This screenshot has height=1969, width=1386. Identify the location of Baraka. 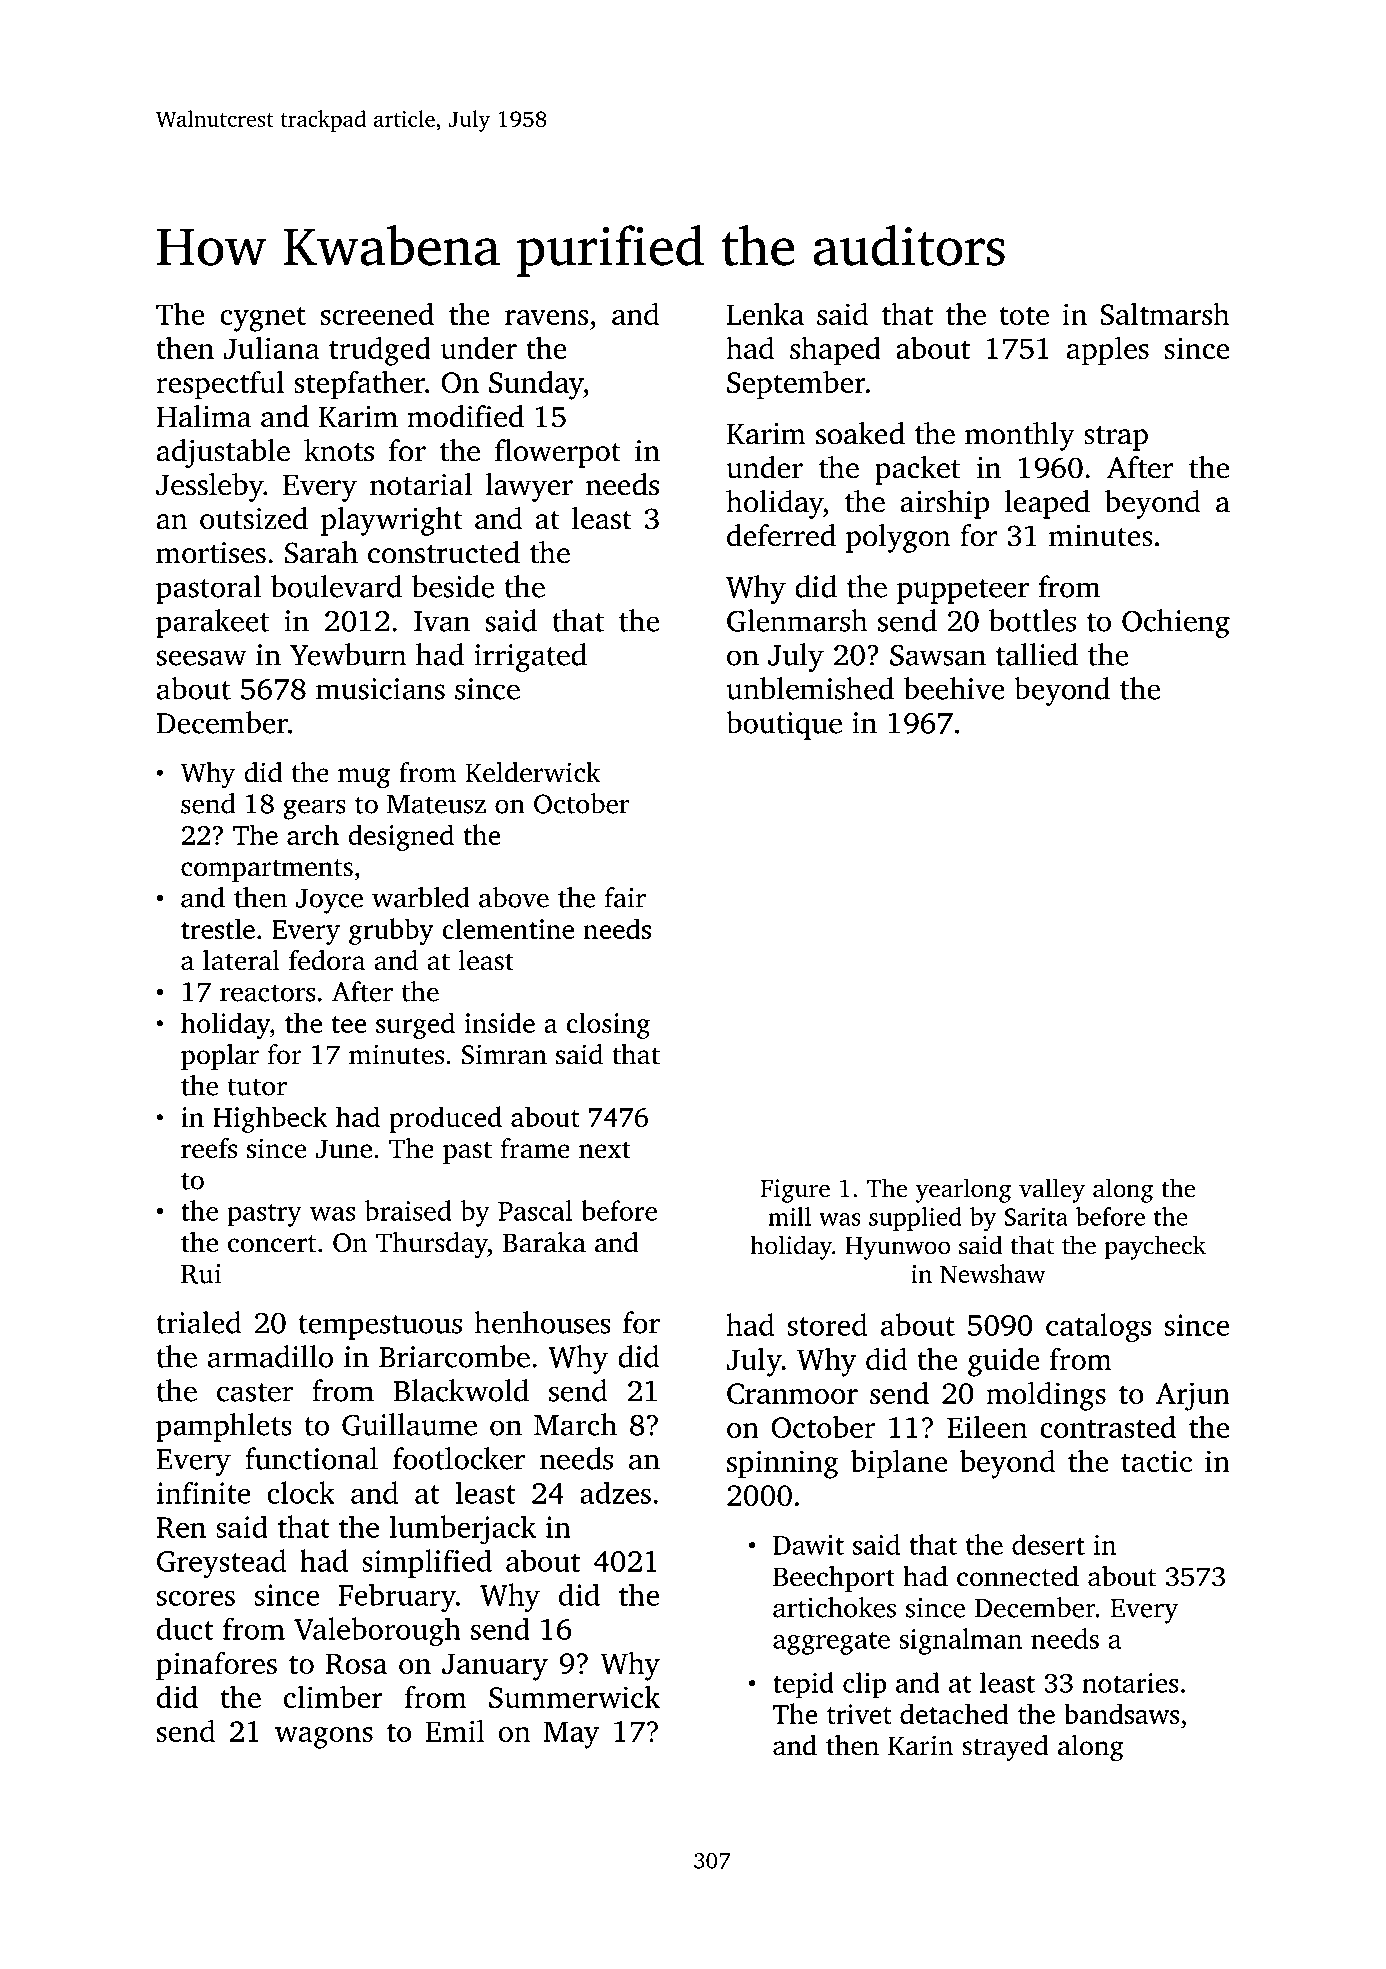
(544, 1242).
